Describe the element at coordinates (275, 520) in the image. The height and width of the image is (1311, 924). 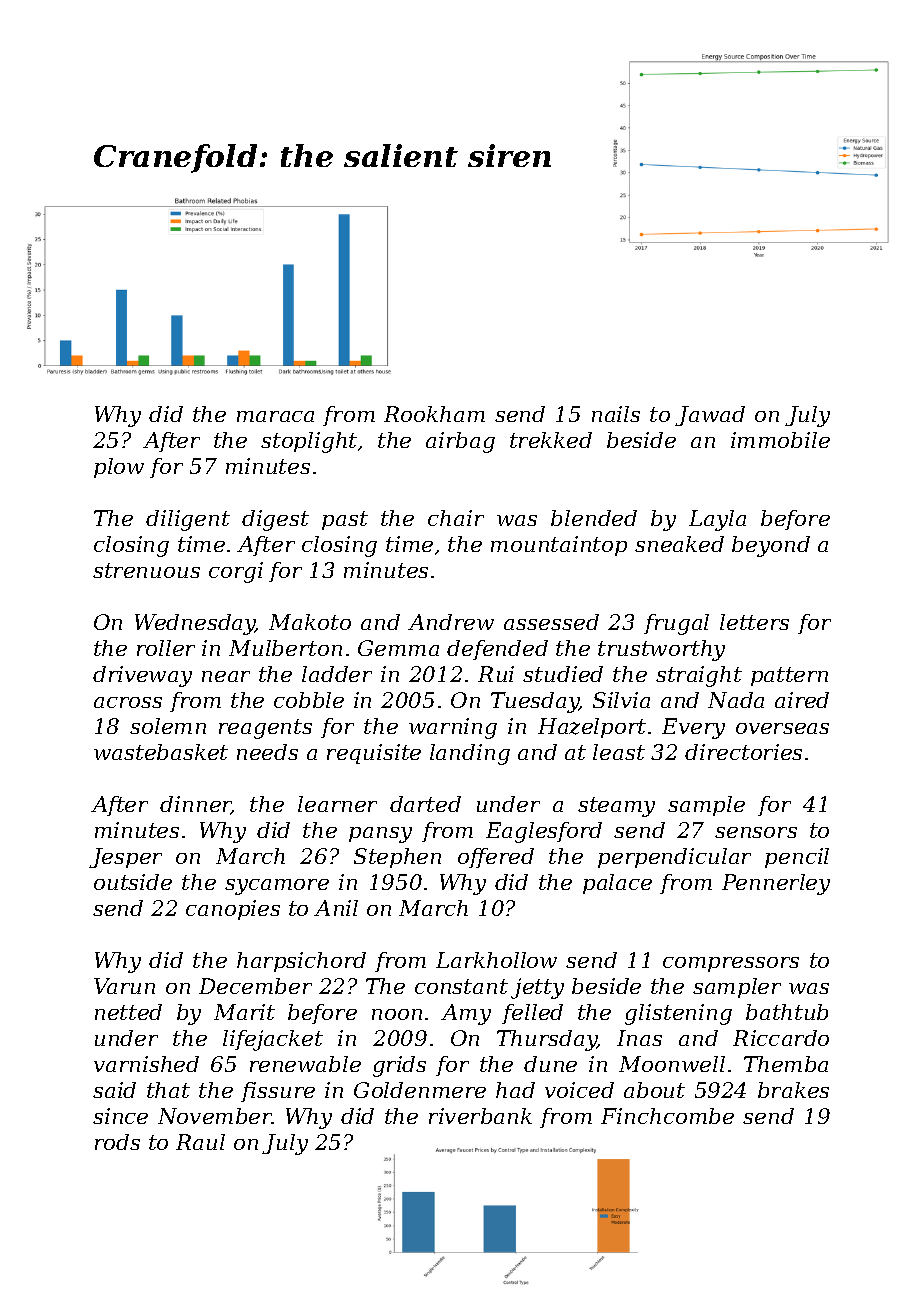
I see `digest` at that location.
